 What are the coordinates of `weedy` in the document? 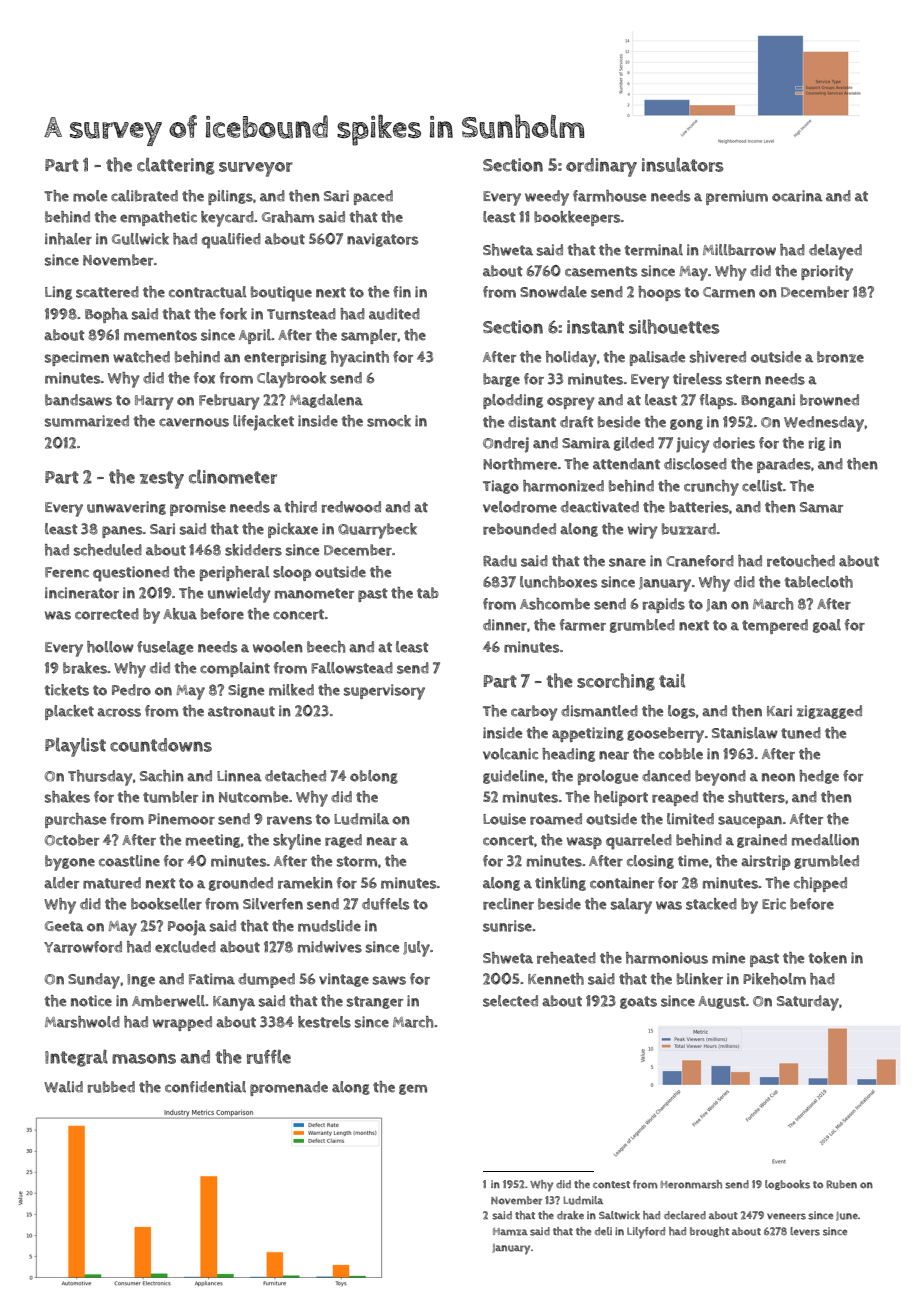 It's located at (547, 198).
